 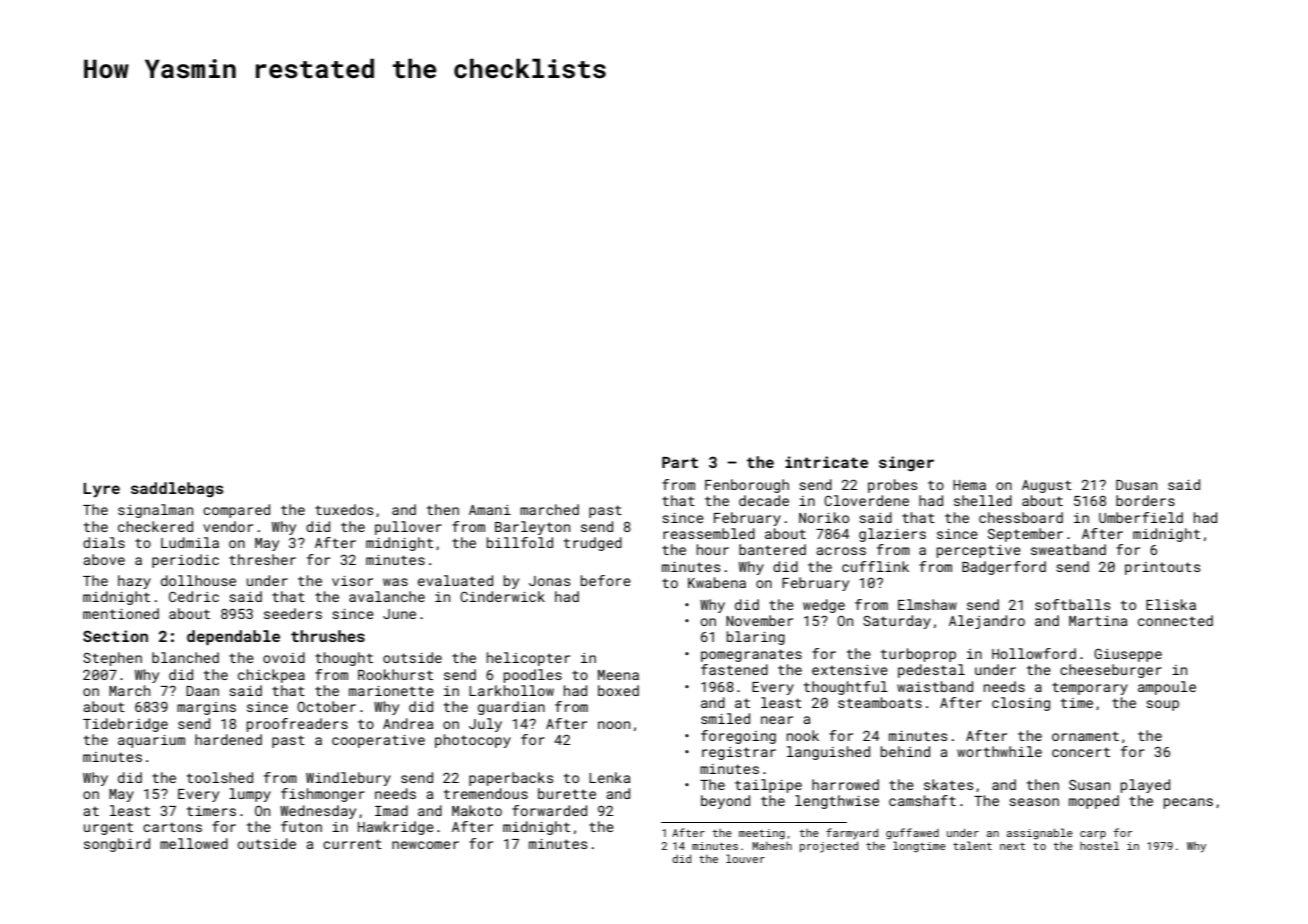 I want to click on cufflink, so click(x=875, y=566).
